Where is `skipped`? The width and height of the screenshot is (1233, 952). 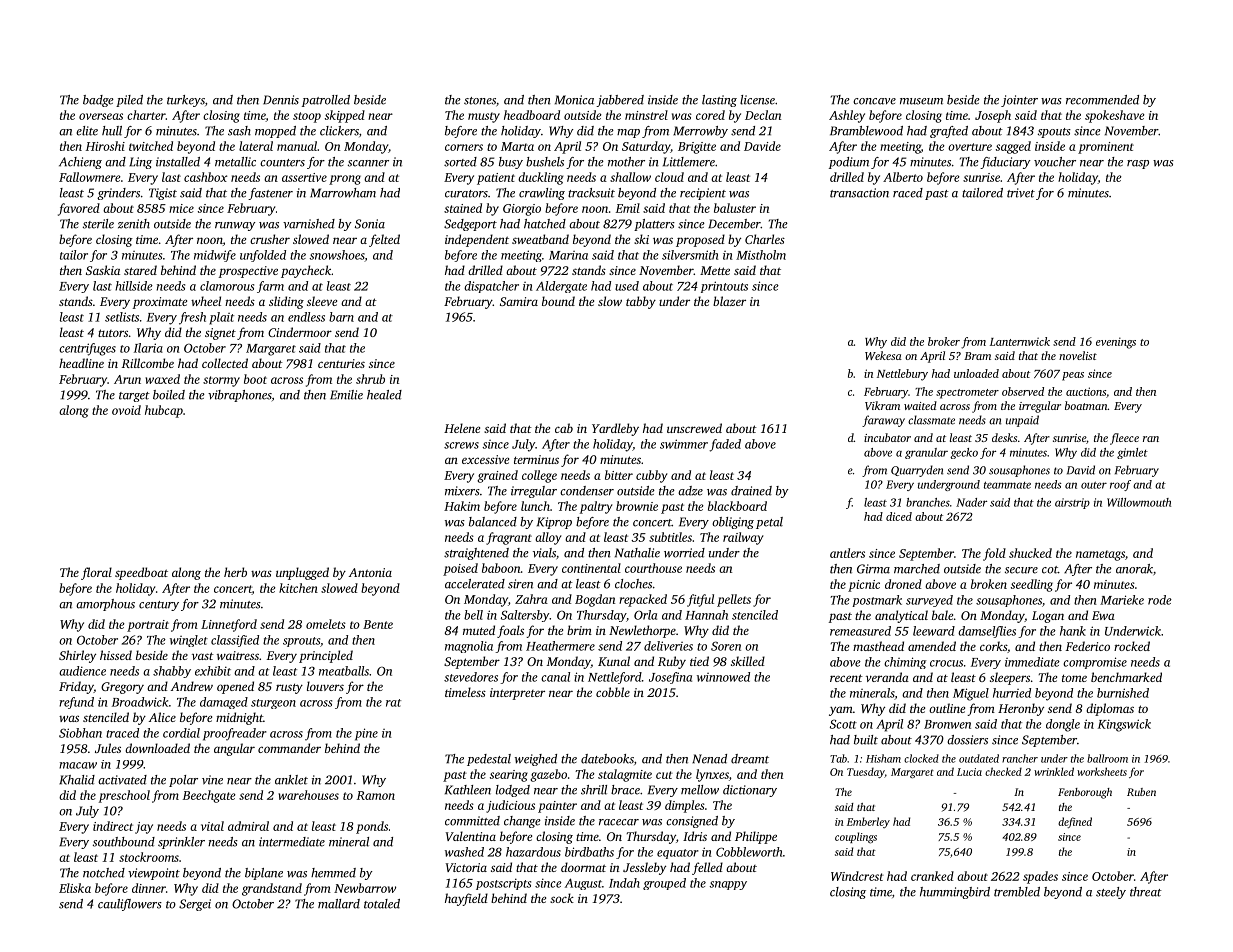
skipped is located at coordinates (345, 116).
